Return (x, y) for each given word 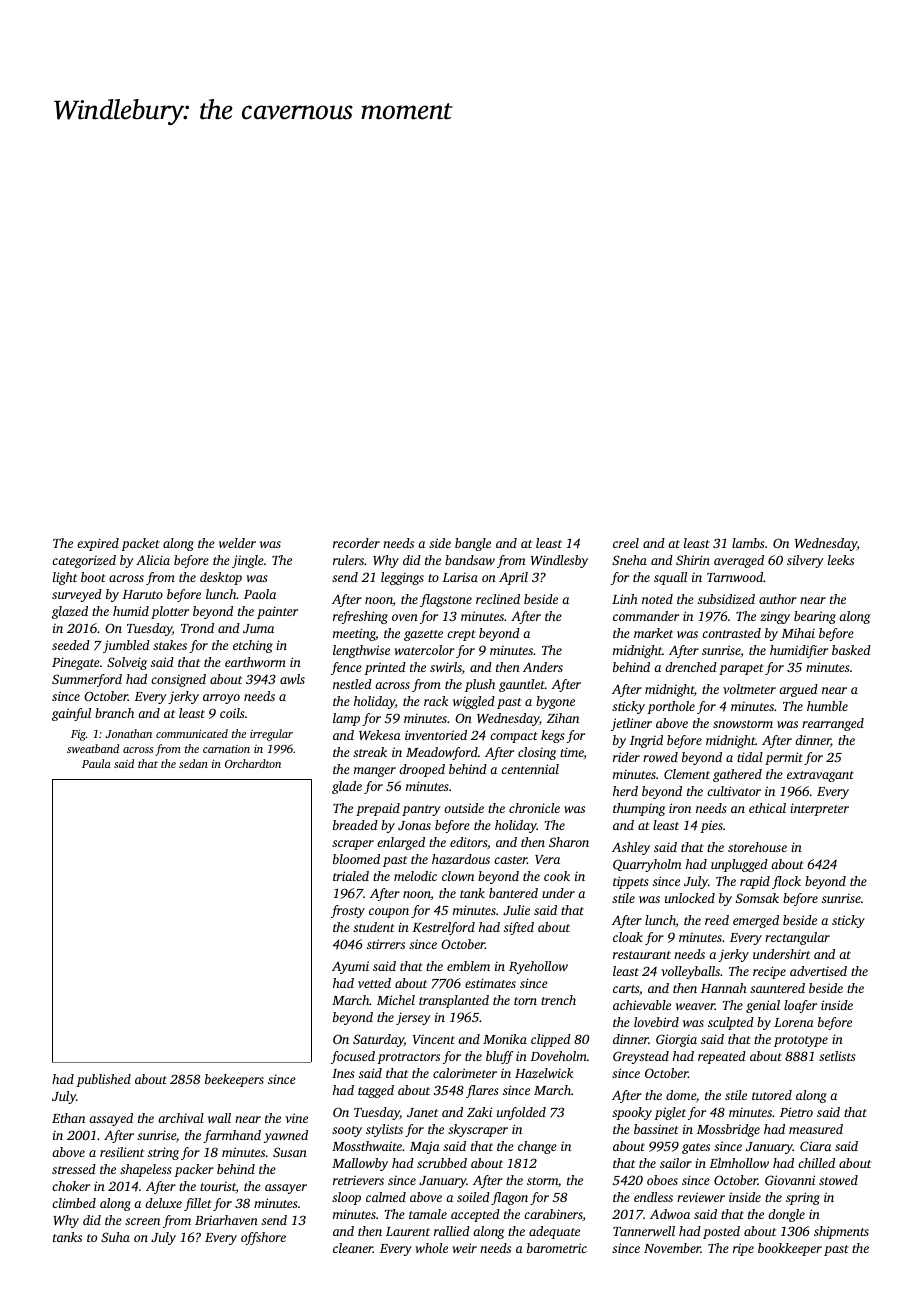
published (103, 1080)
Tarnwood (735, 577)
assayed (111, 1119)
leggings (402, 578)
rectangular (797, 938)
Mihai (798, 633)
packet (140, 544)
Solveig (127, 663)
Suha (115, 1237)
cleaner (353, 1248)
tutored (772, 1095)
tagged (376, 1091)
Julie (516, 910)
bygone (555, 702)
